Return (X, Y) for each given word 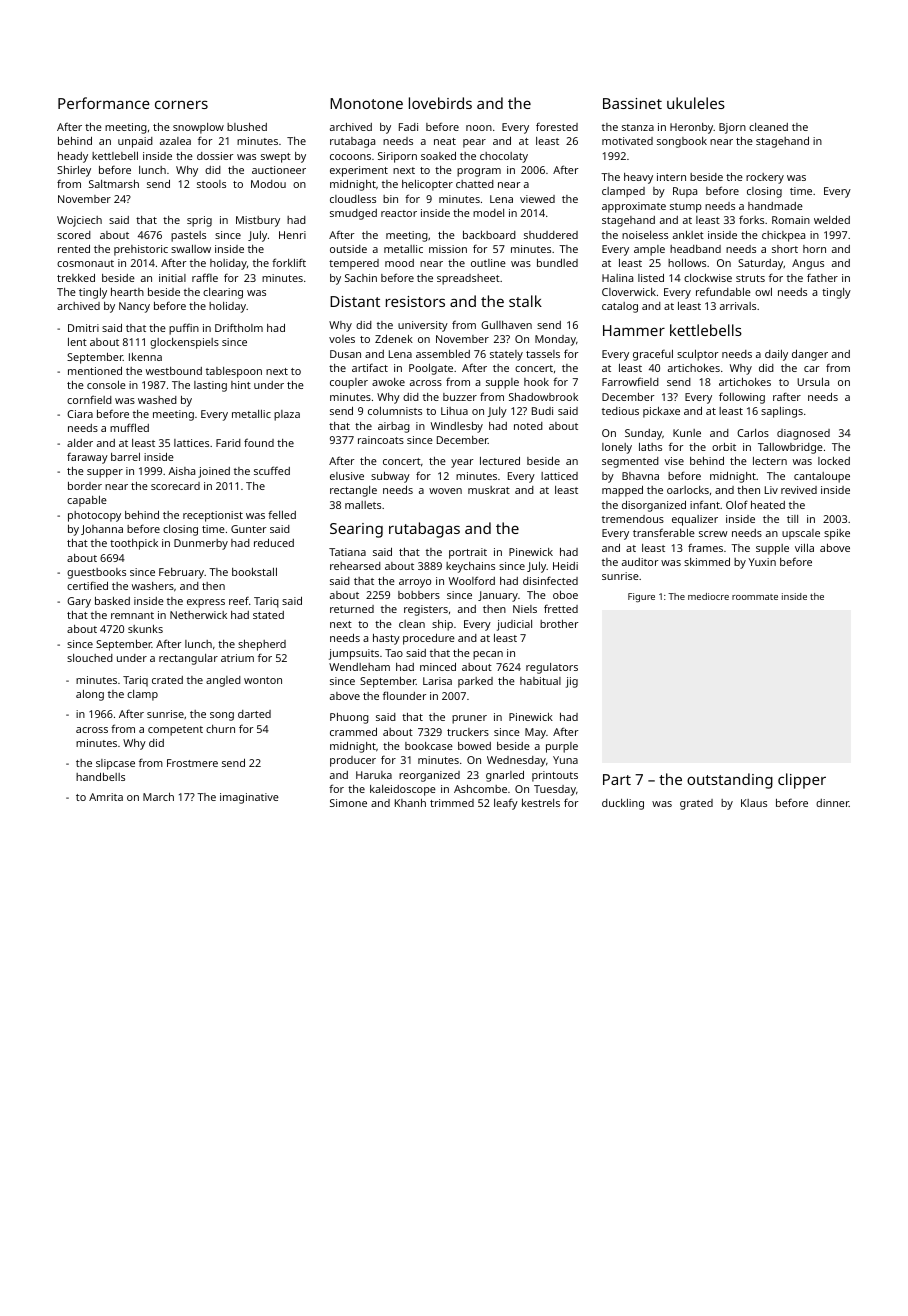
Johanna (102, 530)
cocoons (350, 157)
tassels (543, 354)
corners (181, 104)
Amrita (106, 797)
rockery (765, 178)
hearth (127, 292)
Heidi (565, 566)
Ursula (813, 382)
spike (837, 534)
